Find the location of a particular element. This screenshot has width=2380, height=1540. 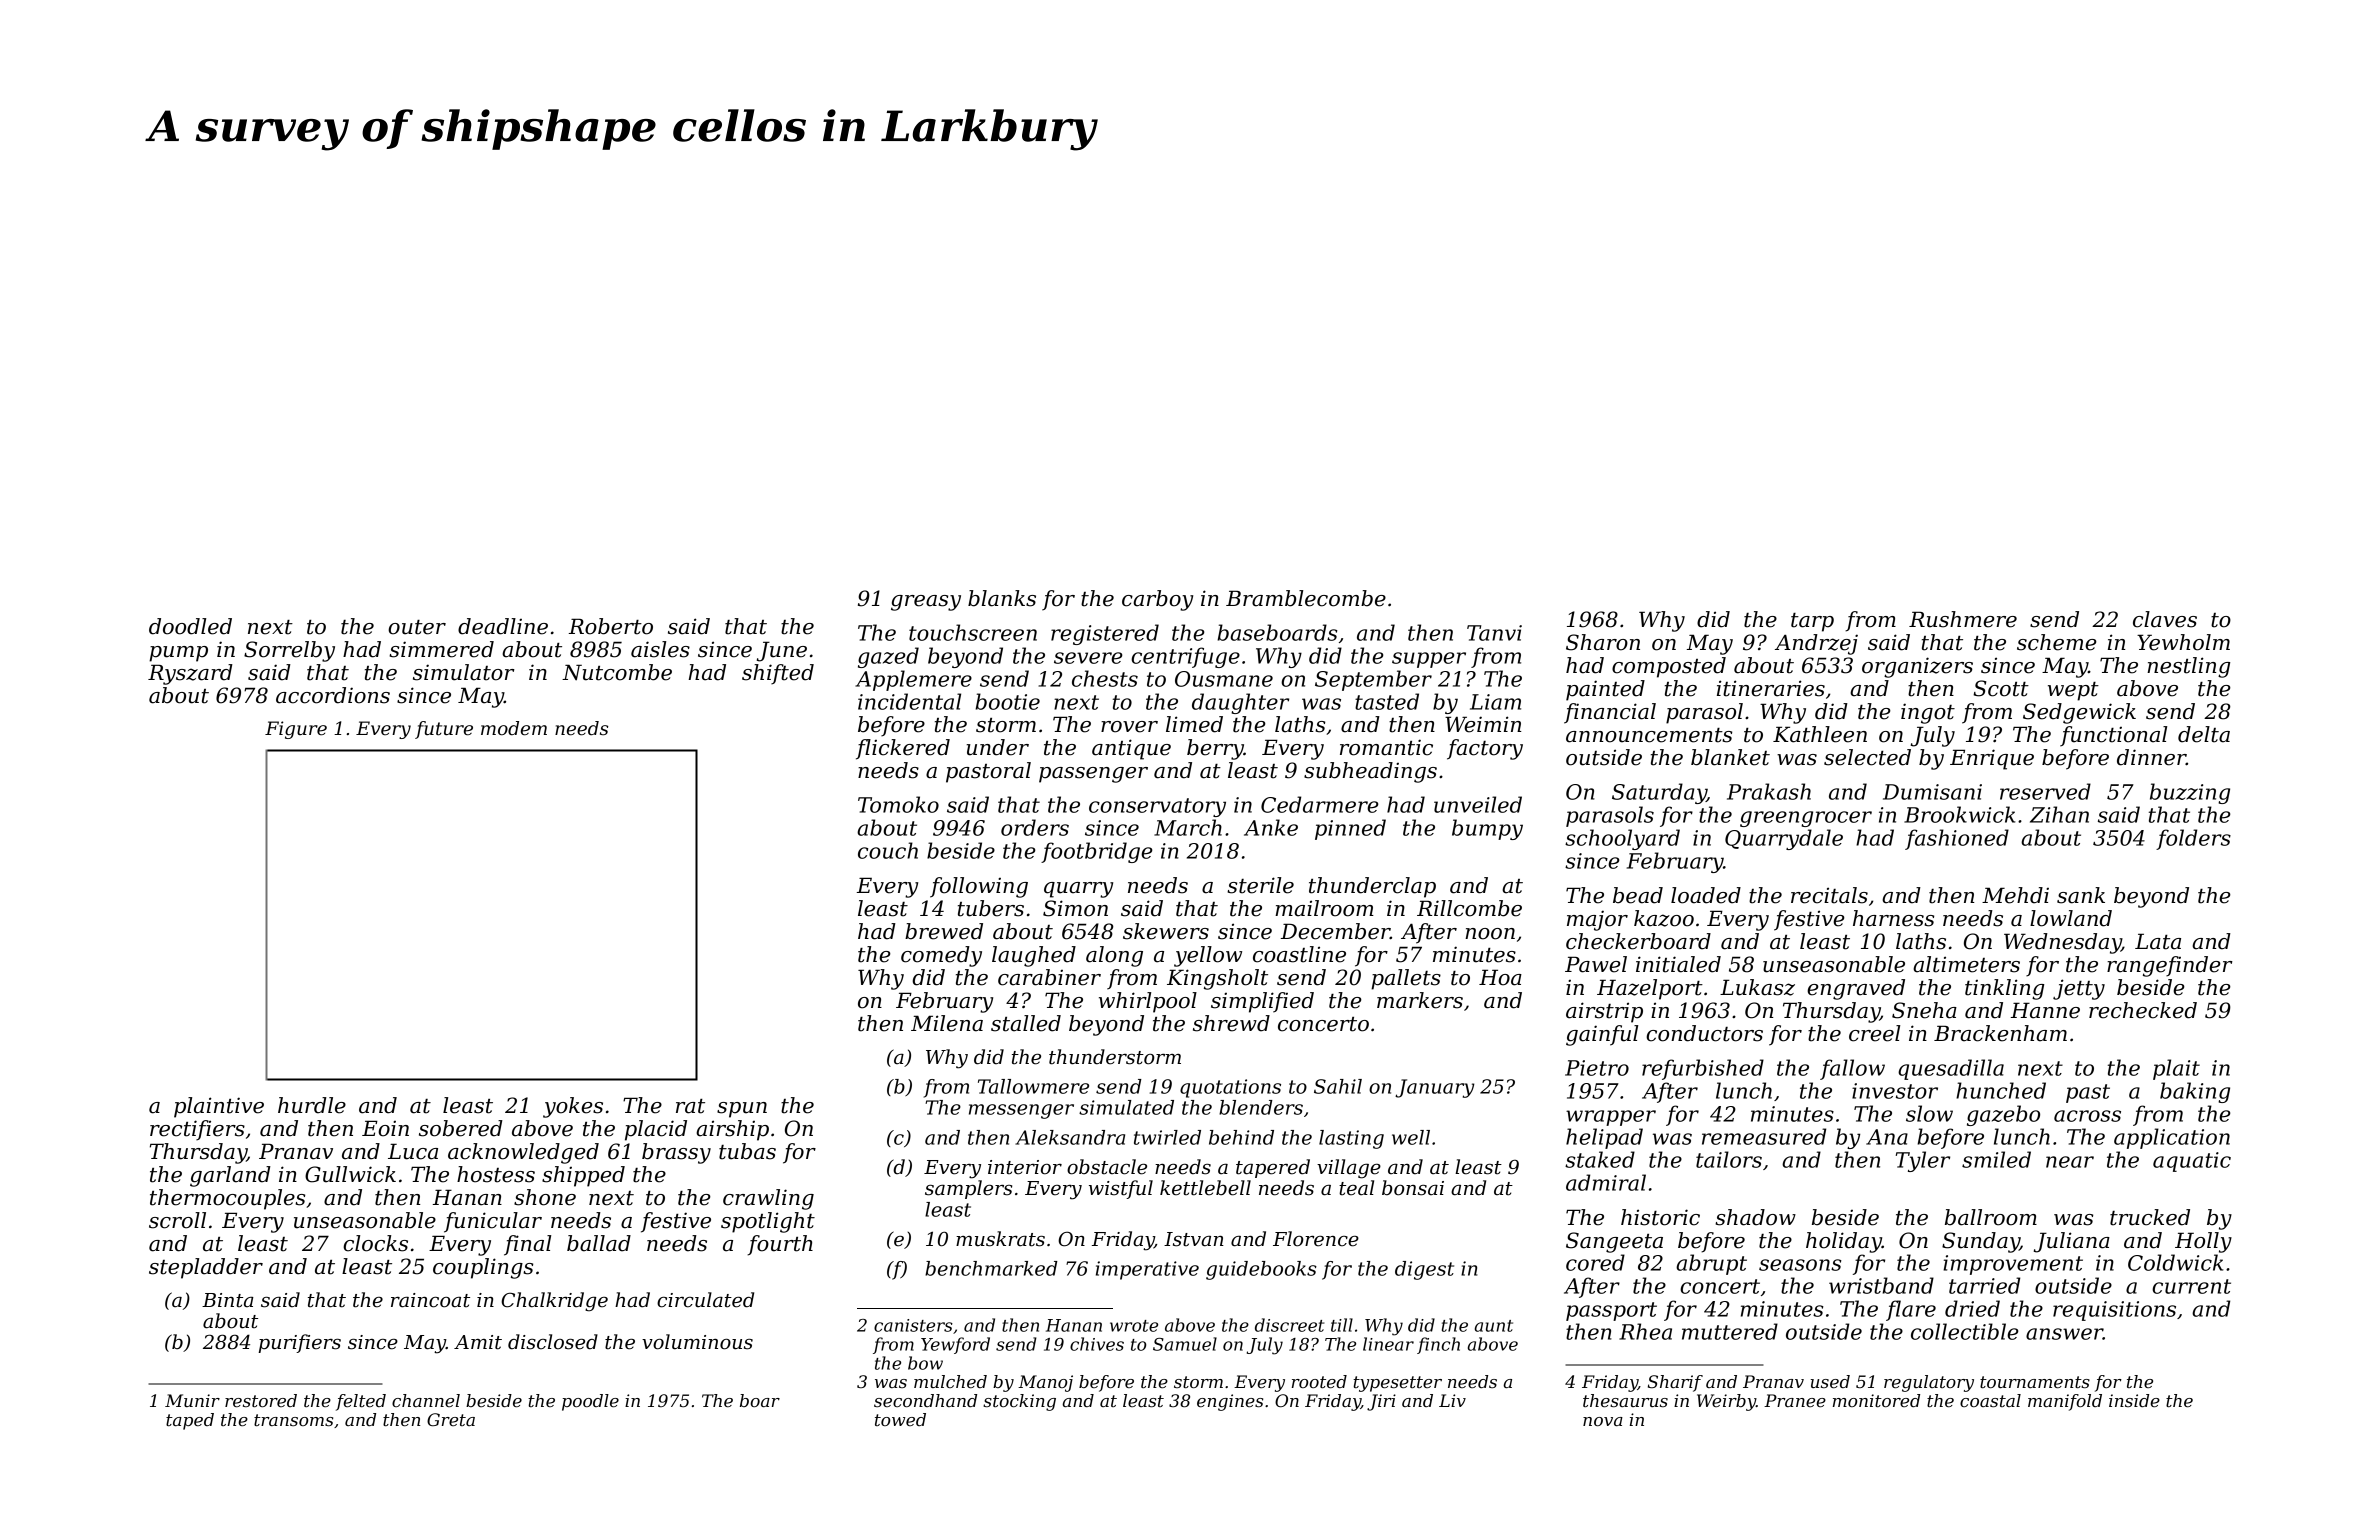

transoms is located at coordinates (293, 1420).
